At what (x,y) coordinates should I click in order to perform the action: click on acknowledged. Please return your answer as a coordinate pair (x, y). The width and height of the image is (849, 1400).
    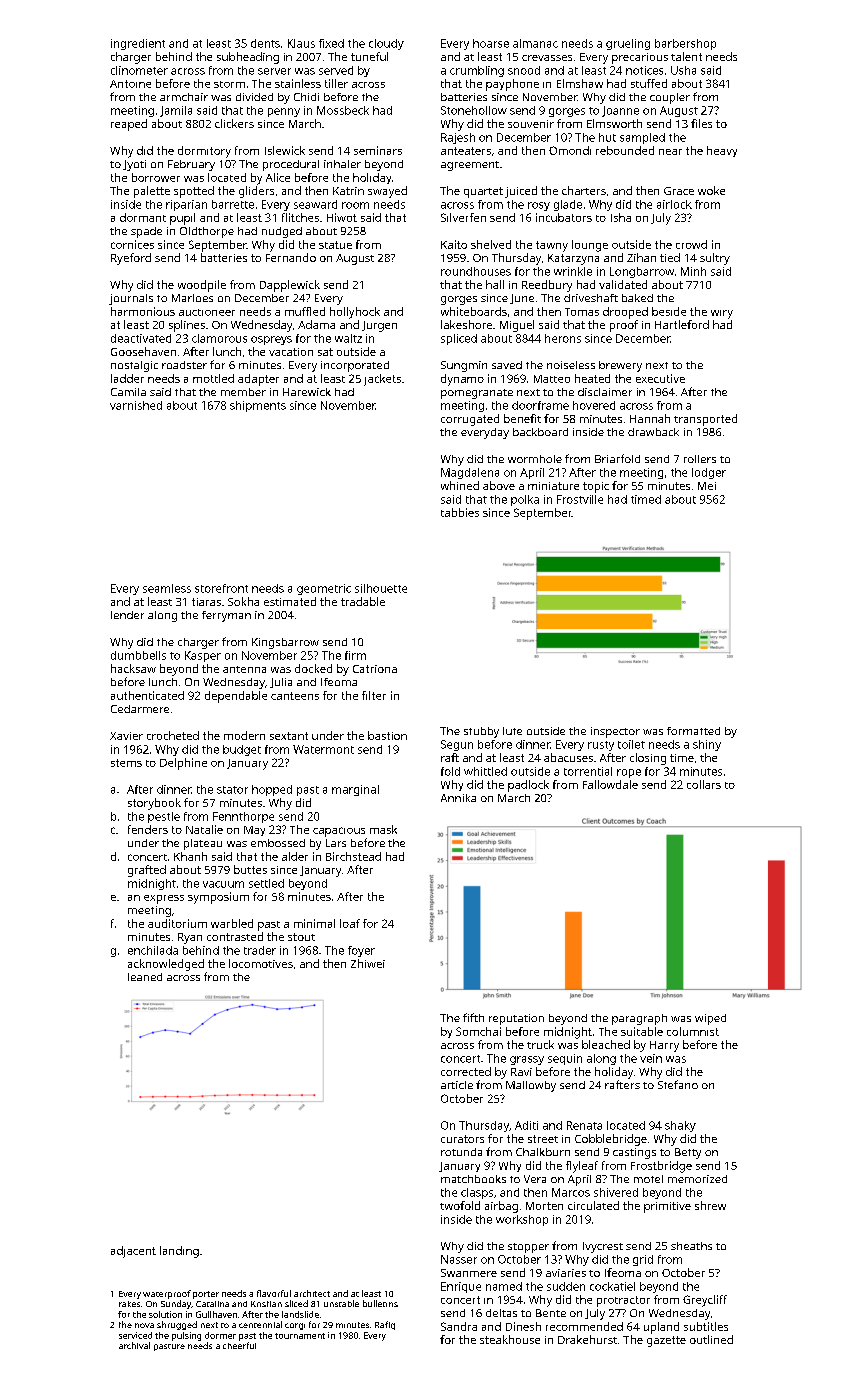
    Looking at the image, I should click on (166, 965).
